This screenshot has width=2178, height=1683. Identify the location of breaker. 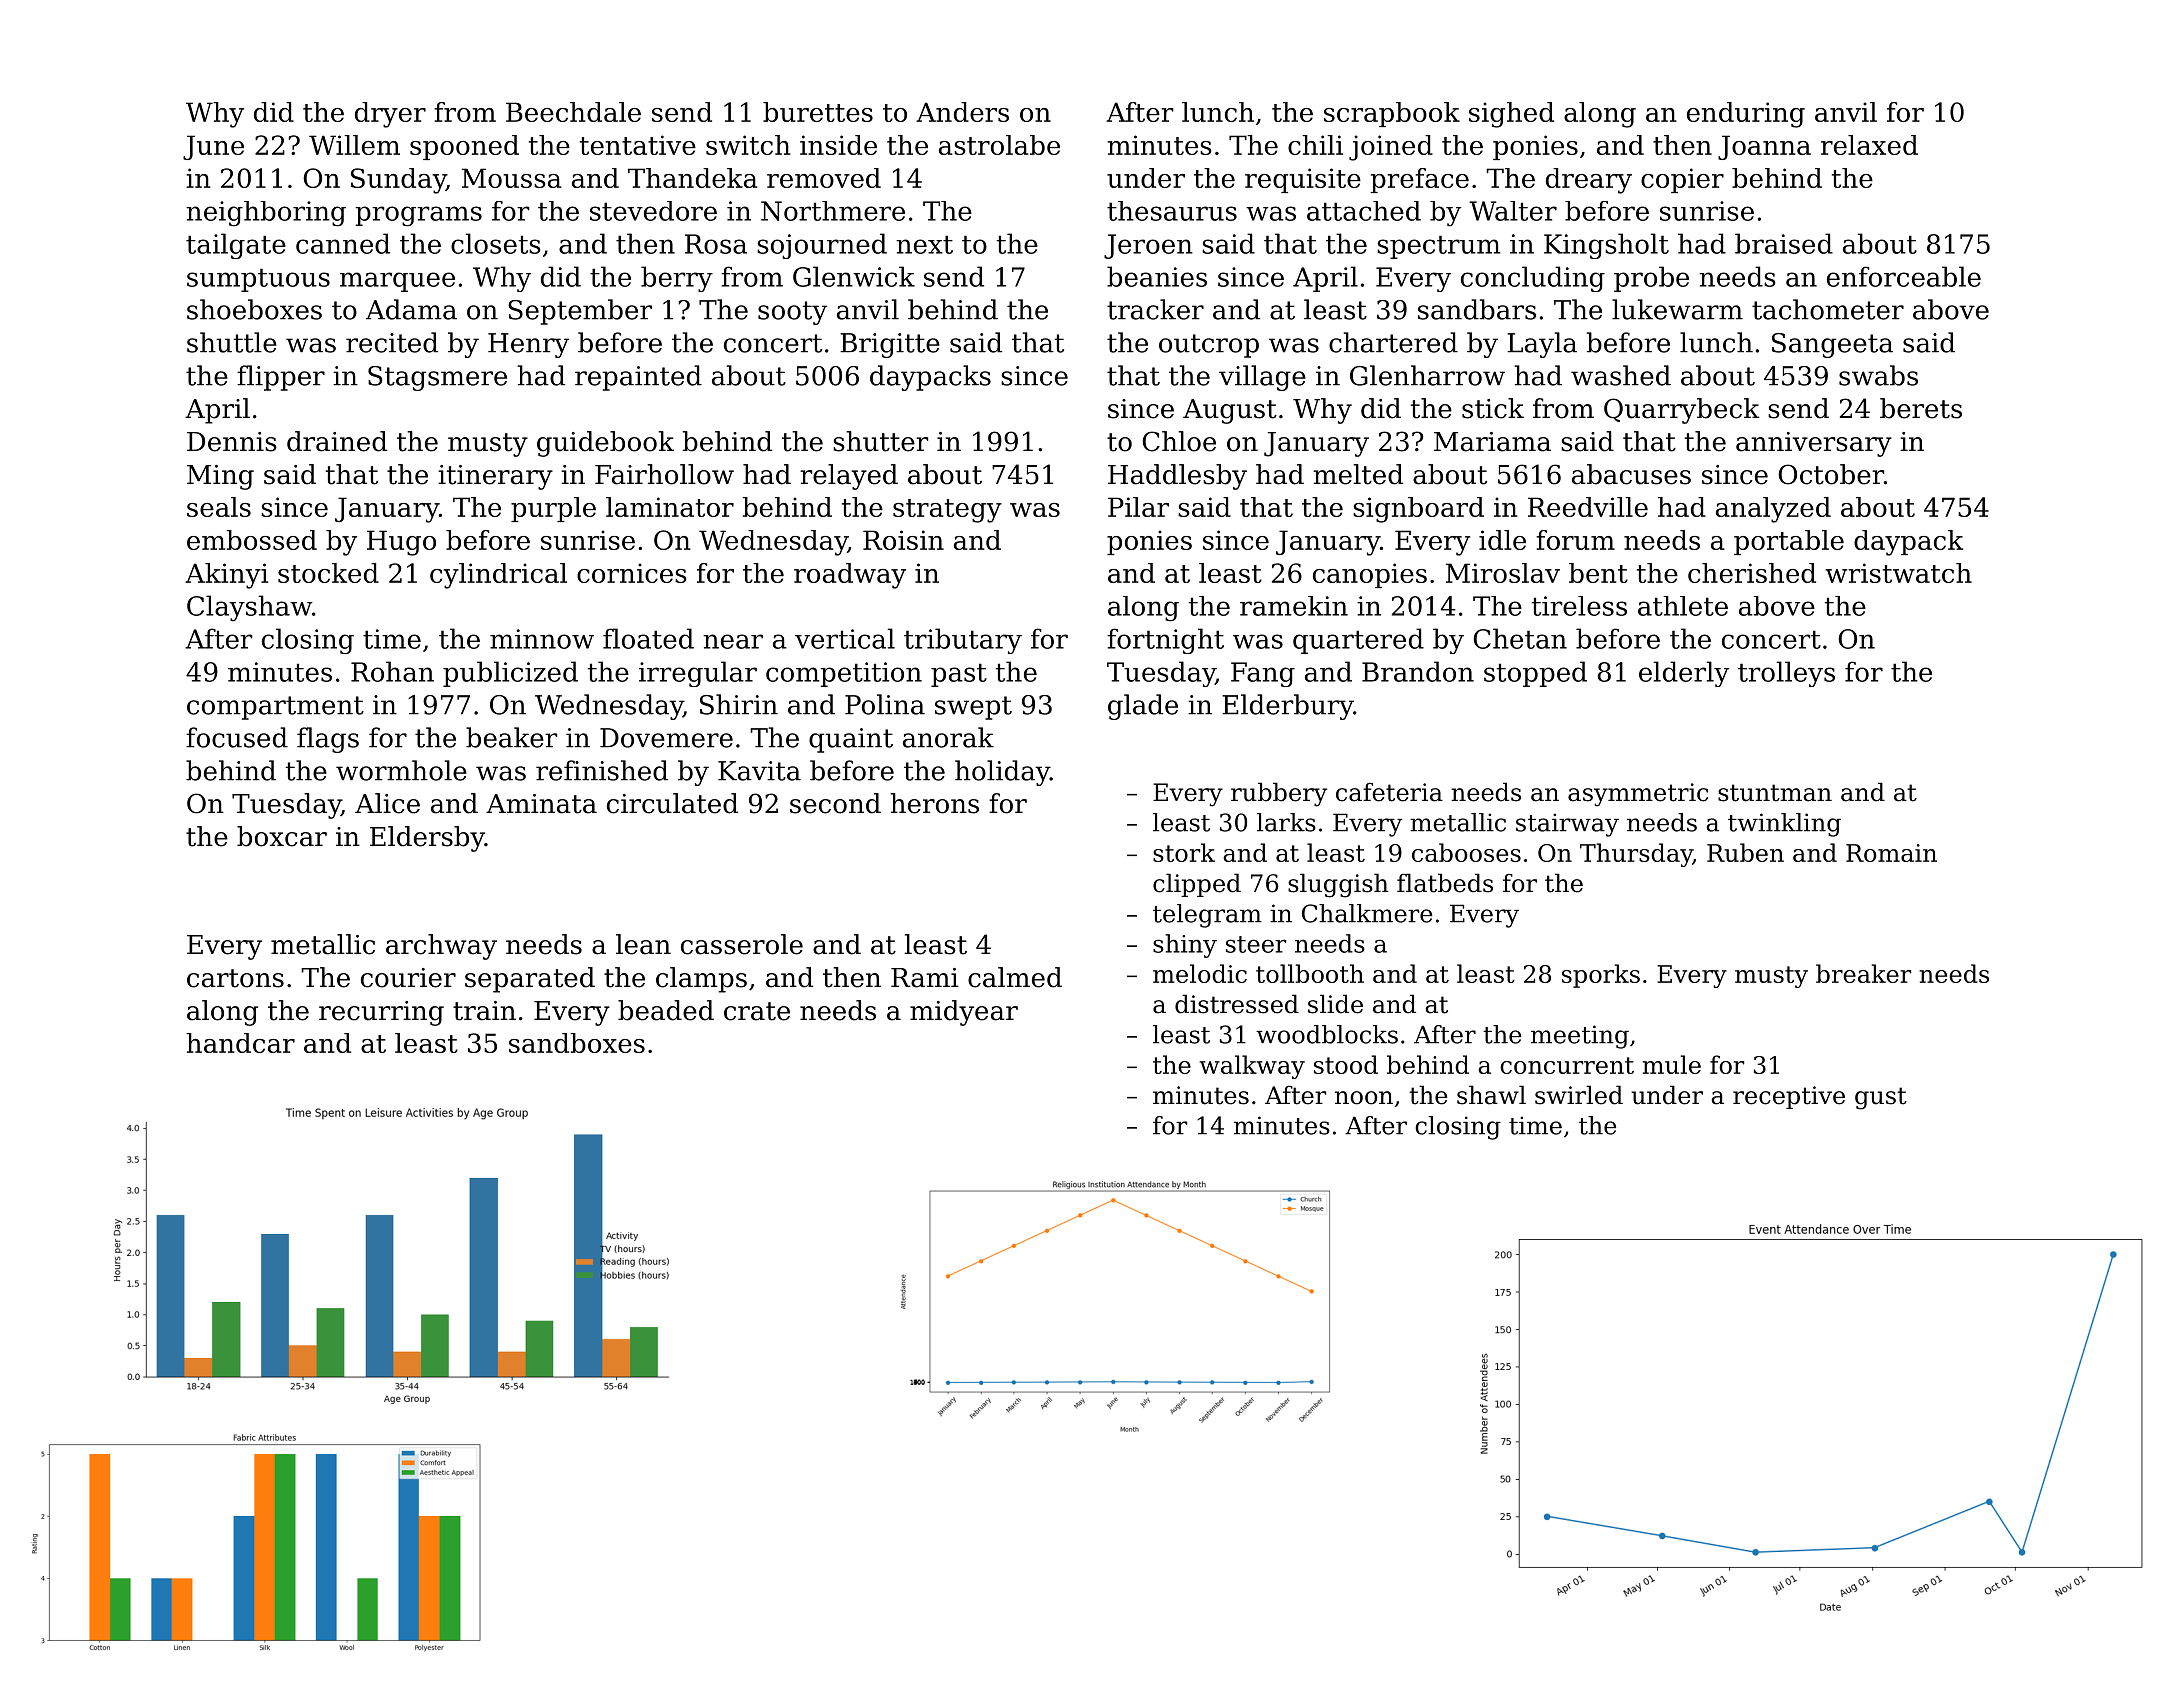
(1863, 973).
